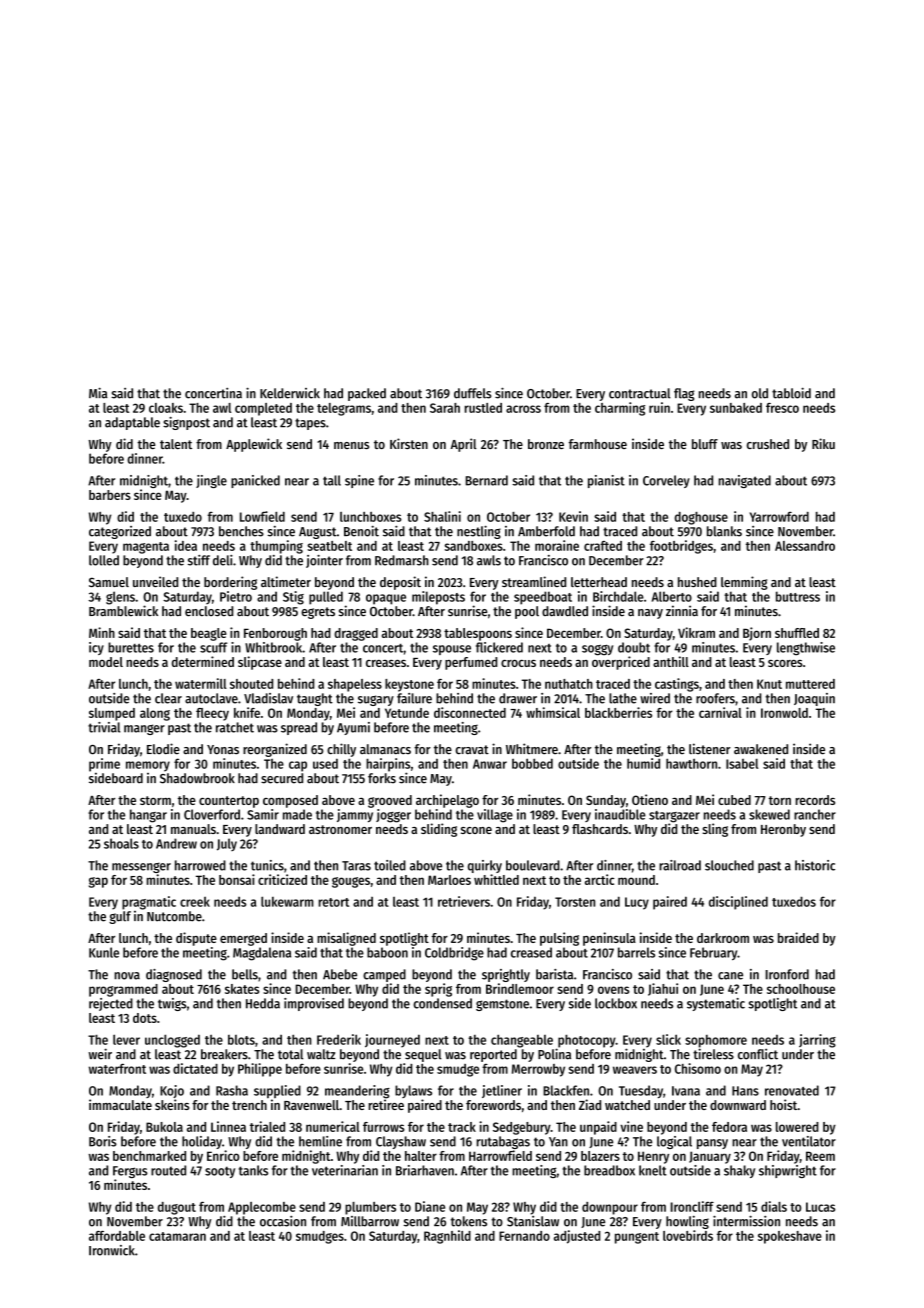  What do you see at coordinates (132, 423) in the document?
I see `adaptable` at bounding box center [132, 423].
